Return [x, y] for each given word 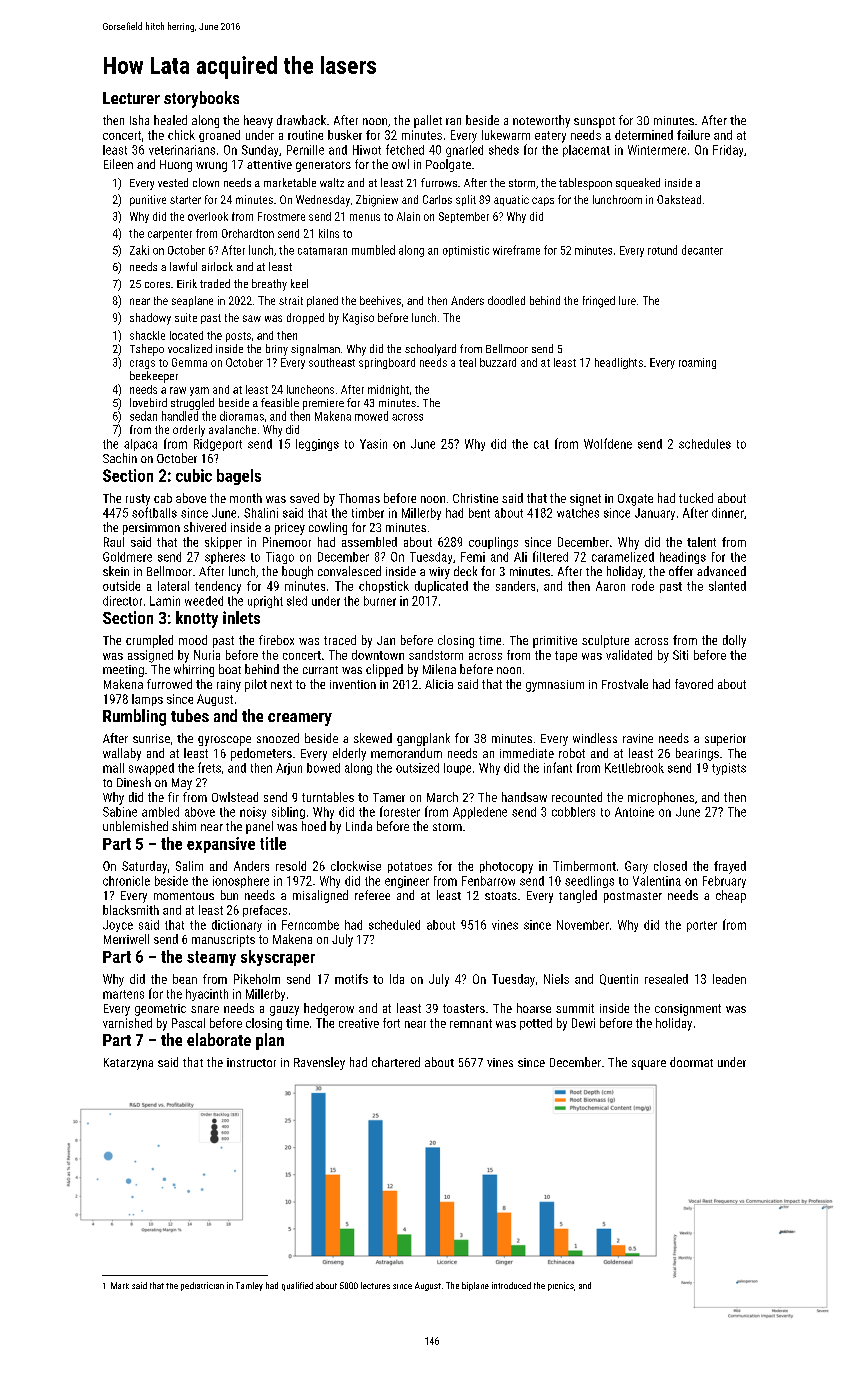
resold [291, 866]
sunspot [594, 122]
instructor [251, 1062]
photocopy [506, 867]
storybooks [201, 99]
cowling [328, 528]
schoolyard [430, 350]
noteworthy [541, 121]
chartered [396, 1062]
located [186, 335]
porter [702, 926]
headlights [619, 363]
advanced [721, 571]
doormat [691, 1062]
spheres [225, 558]
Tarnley [249, 1286]
